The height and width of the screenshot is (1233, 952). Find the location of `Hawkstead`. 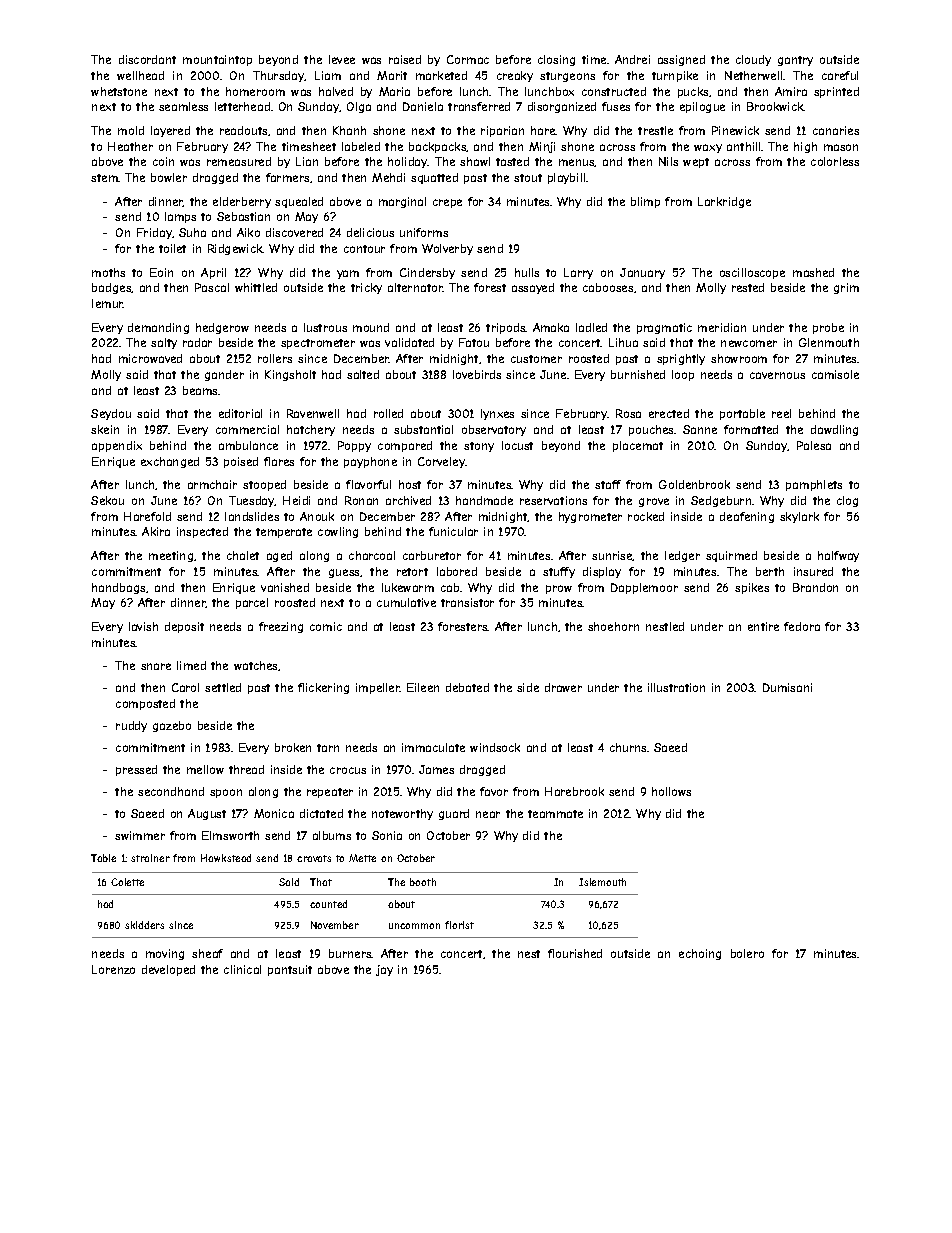

Hawkstead is located at coordinates (226, 858).
